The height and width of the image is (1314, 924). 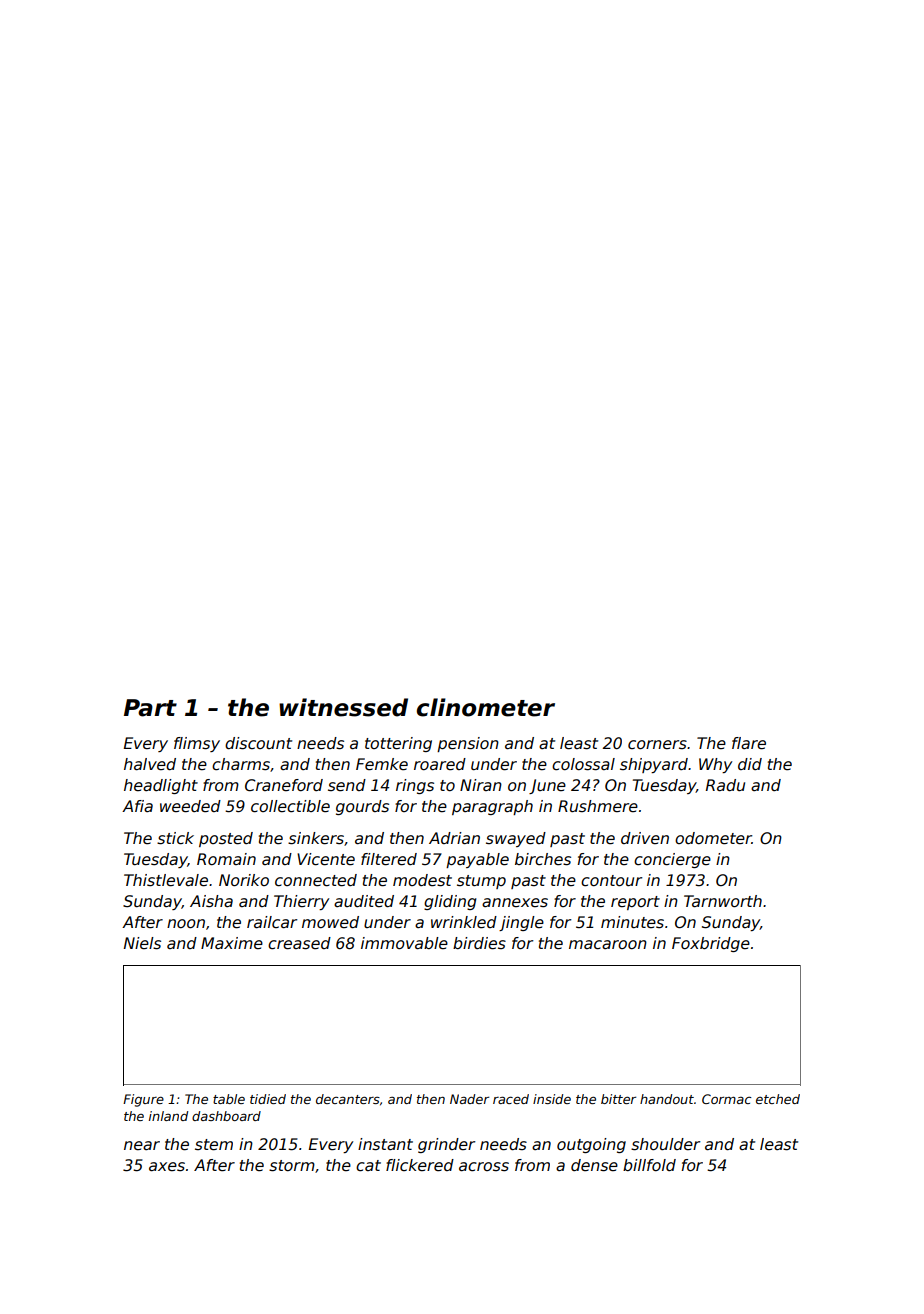 What do you see at coordinates (552, 1099) in the image?
I see `inside` at bounding box center [552, 1099].
